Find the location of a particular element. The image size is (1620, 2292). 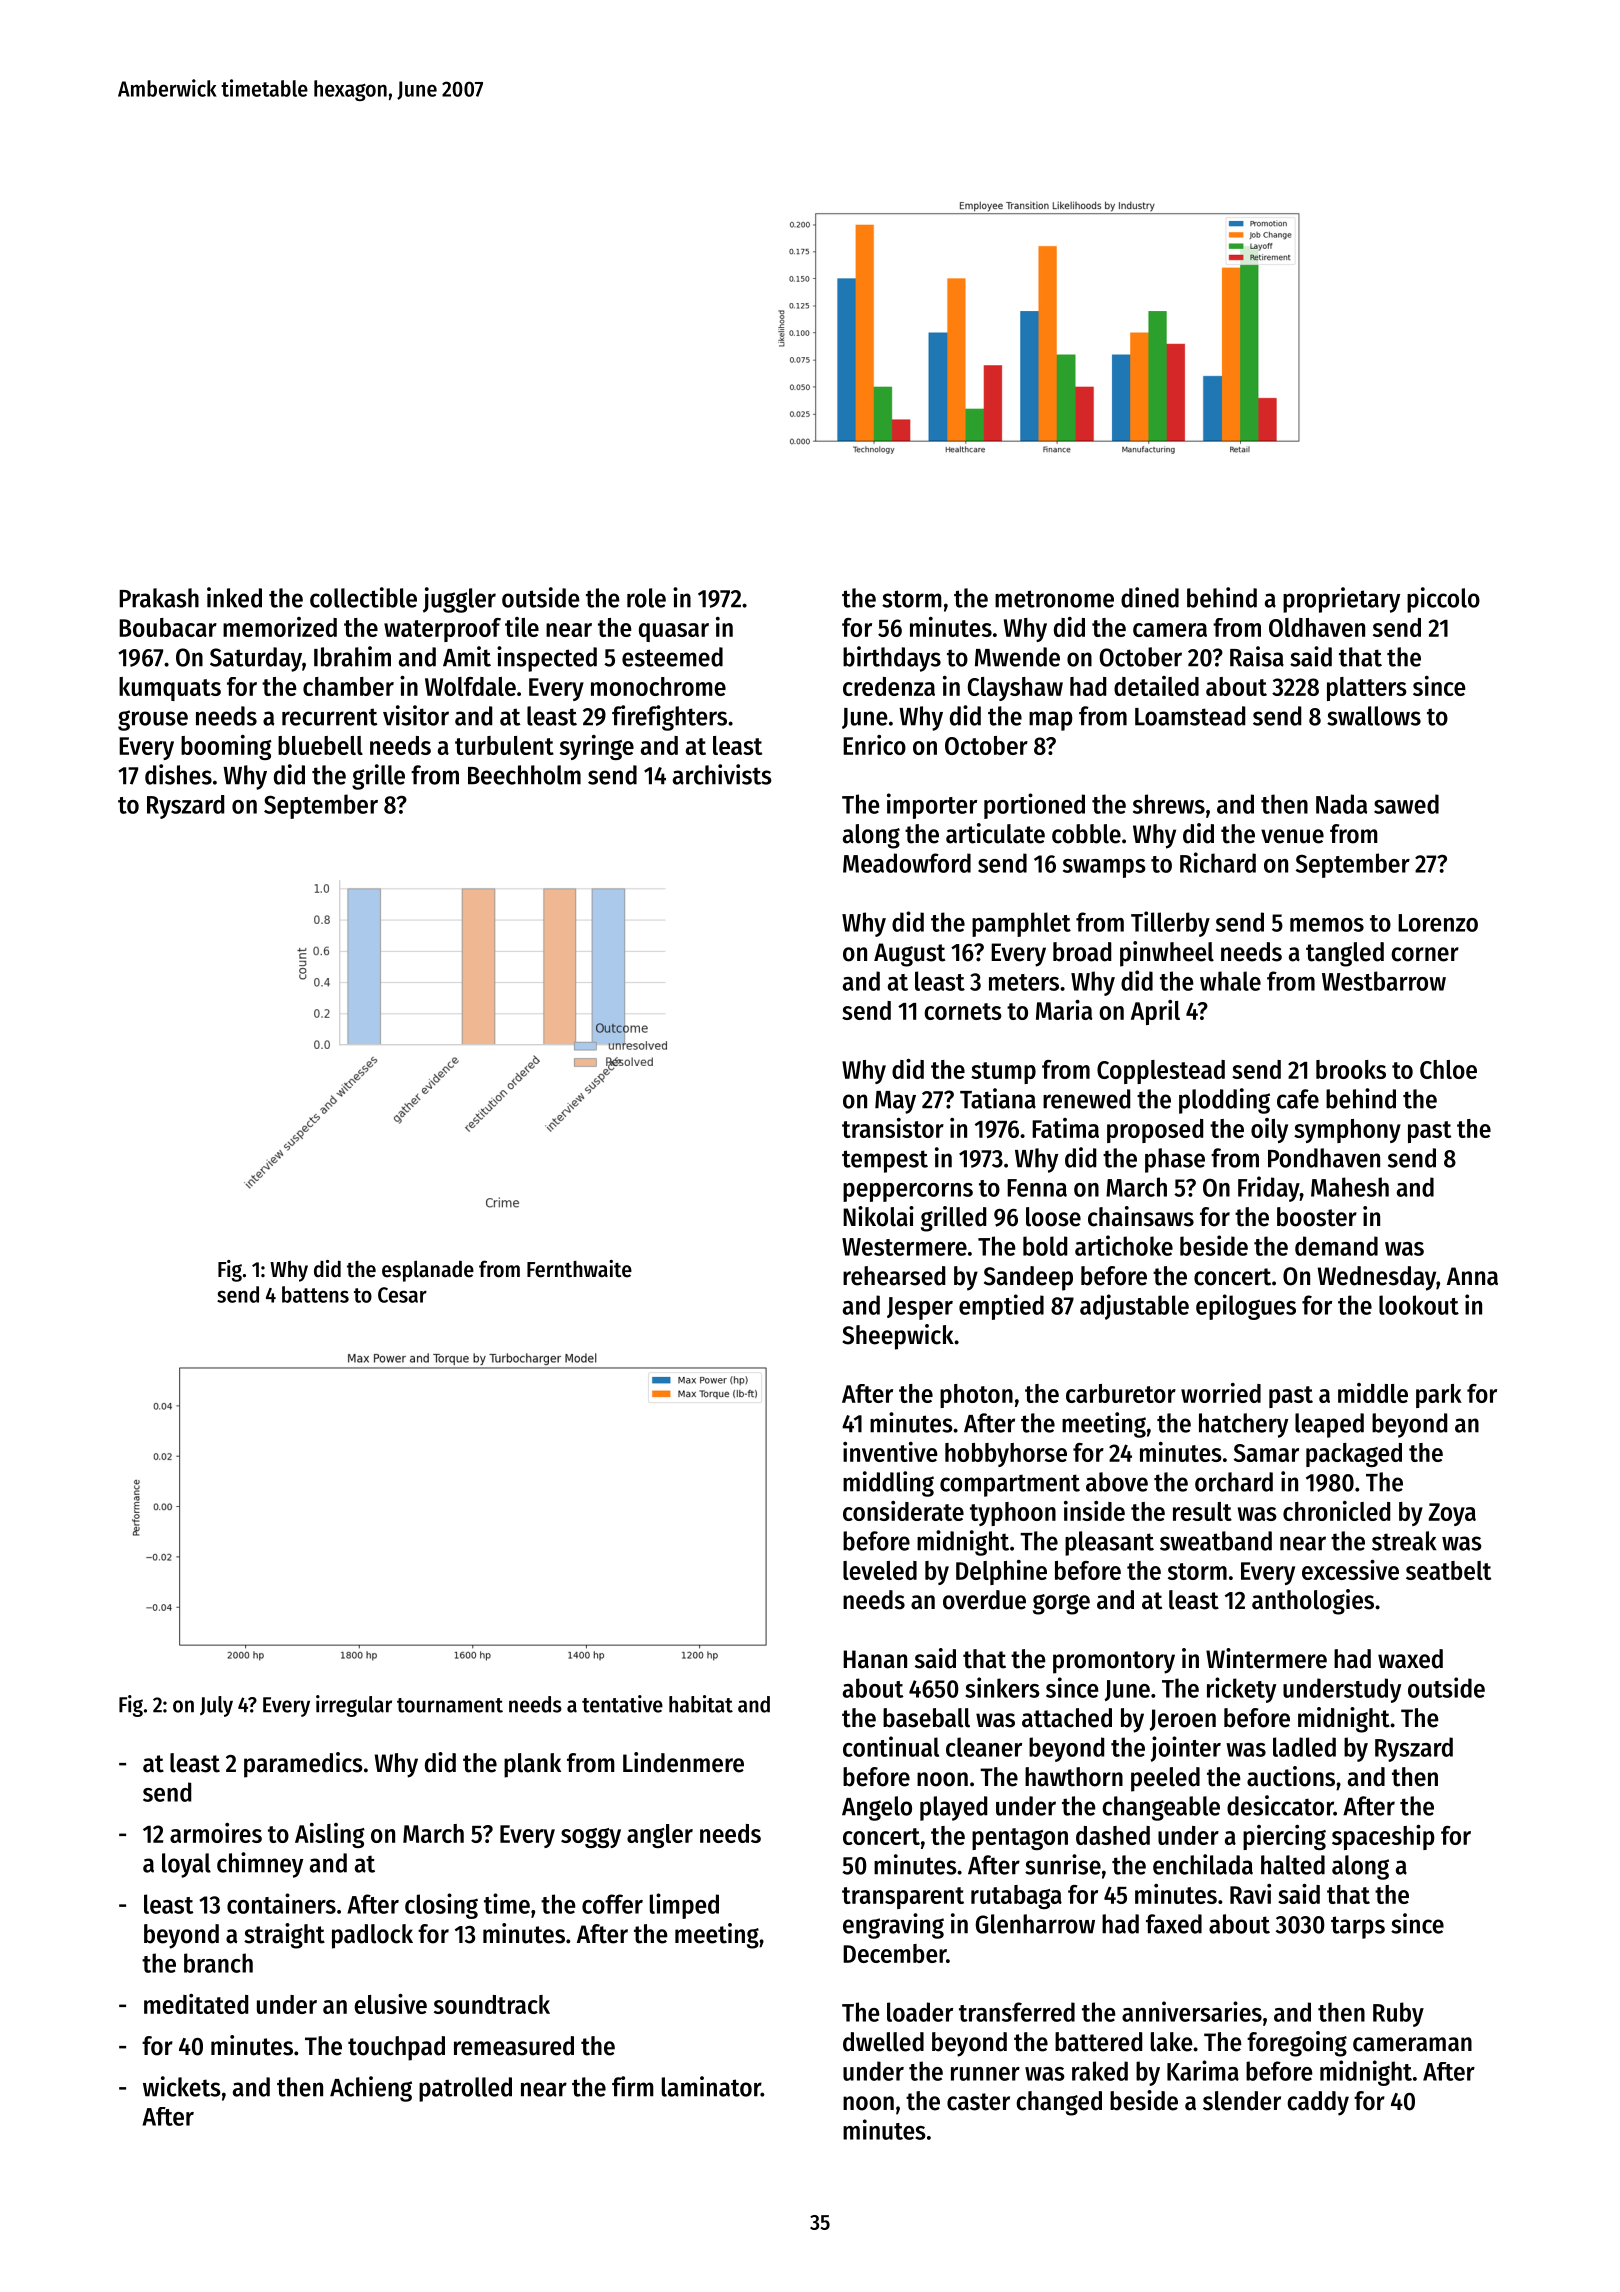

esteemed is located at coordinates (672, 657).
